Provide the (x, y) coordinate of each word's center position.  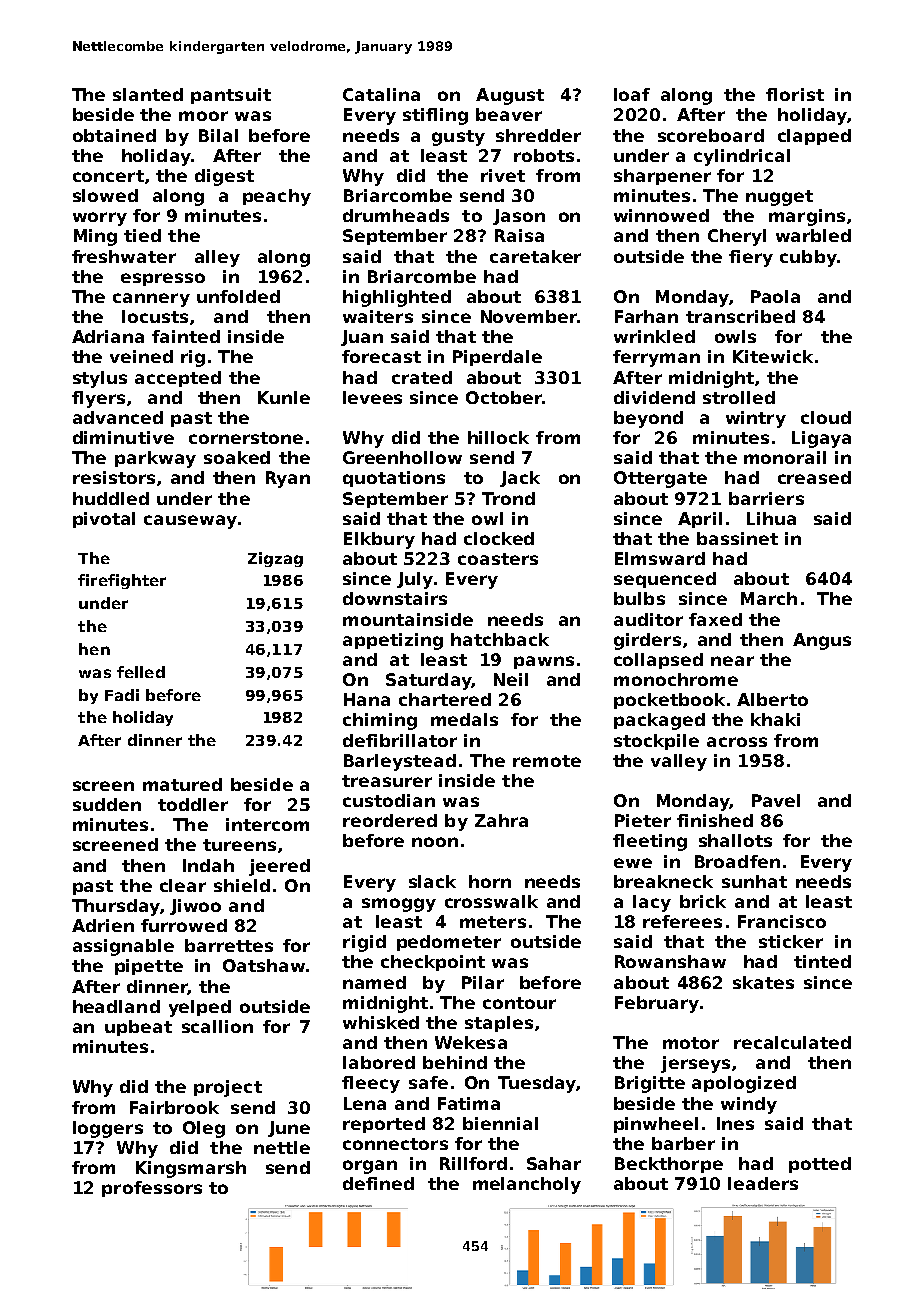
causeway (190, 522)
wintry (756, 419)
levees (372, 397)
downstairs (395, 598)
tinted (822, 961)
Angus (822, 641)
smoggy (399, 905)
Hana (367, 699)
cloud (826, 417)
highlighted (397, 298)
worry (100, 219)
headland (116, 1006)
